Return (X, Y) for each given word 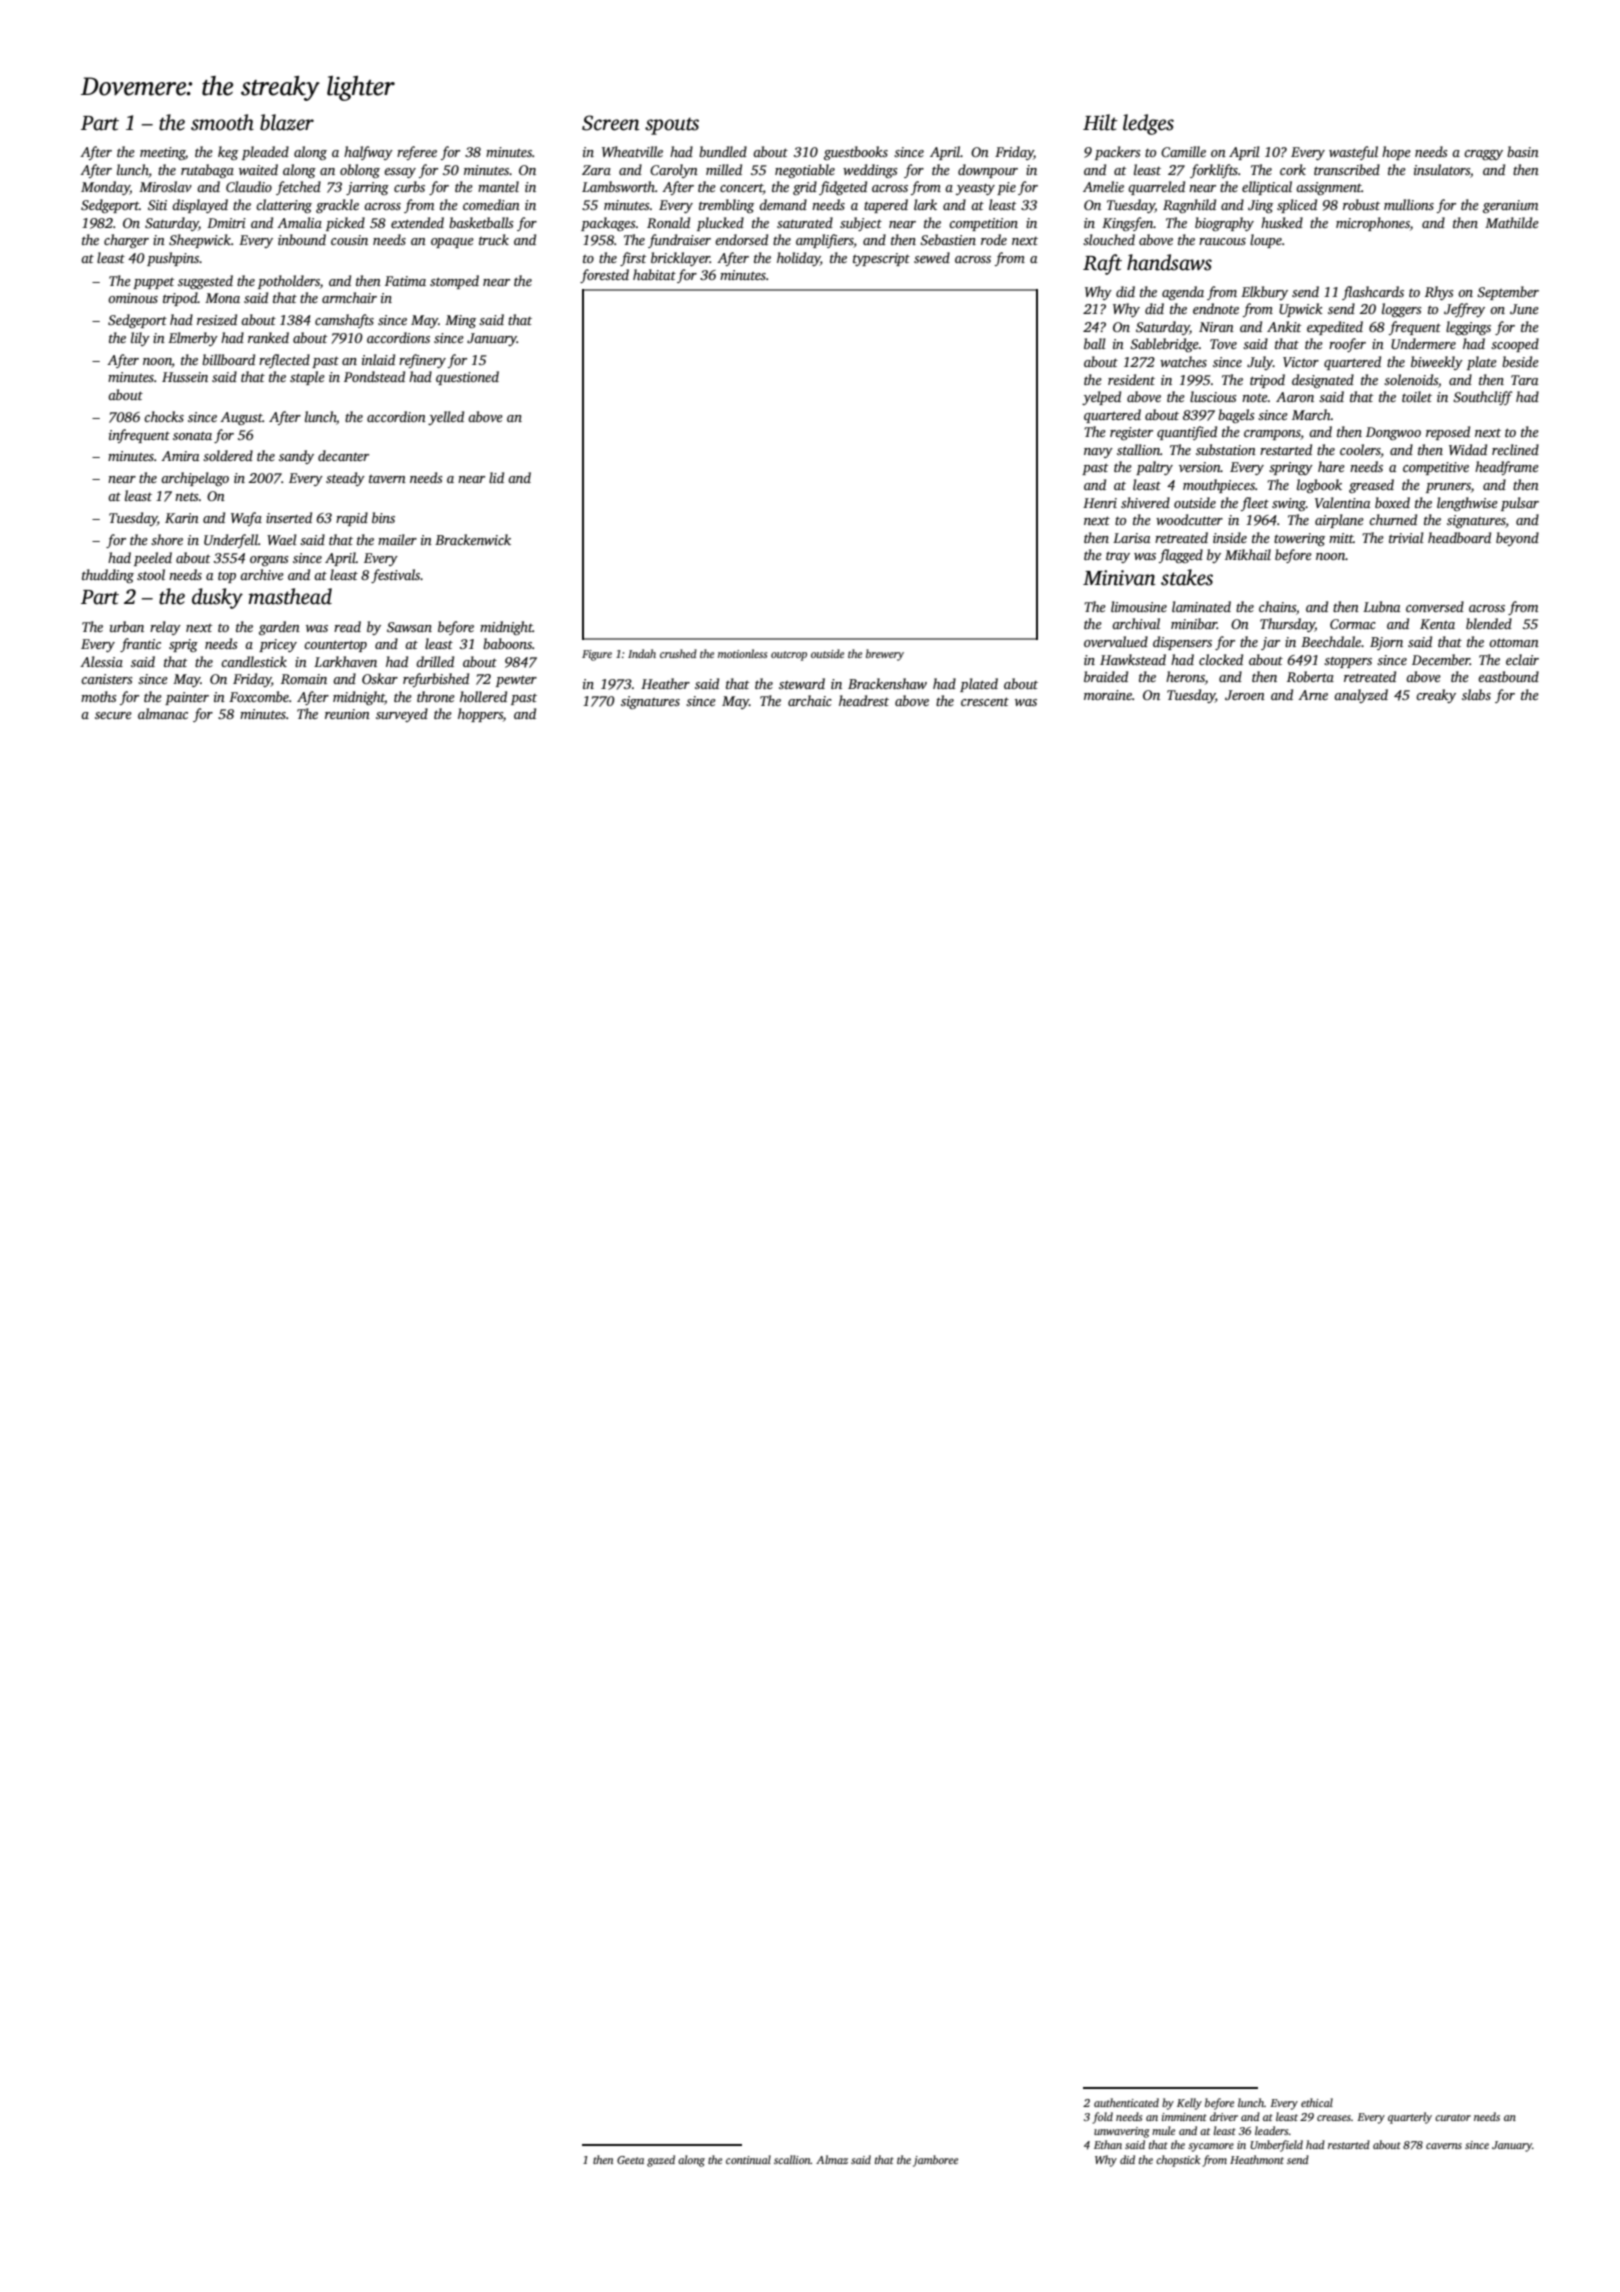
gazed (661, 2161)
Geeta (630, 2160)
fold (1102, 2118)
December (1441, 659)
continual (748, 2159)
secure (113, 715)
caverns (1444, 2146)
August (241, 418)
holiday (798, 259)
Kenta (1437, 624)
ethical (1317, 2102)
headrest (864, 700)
